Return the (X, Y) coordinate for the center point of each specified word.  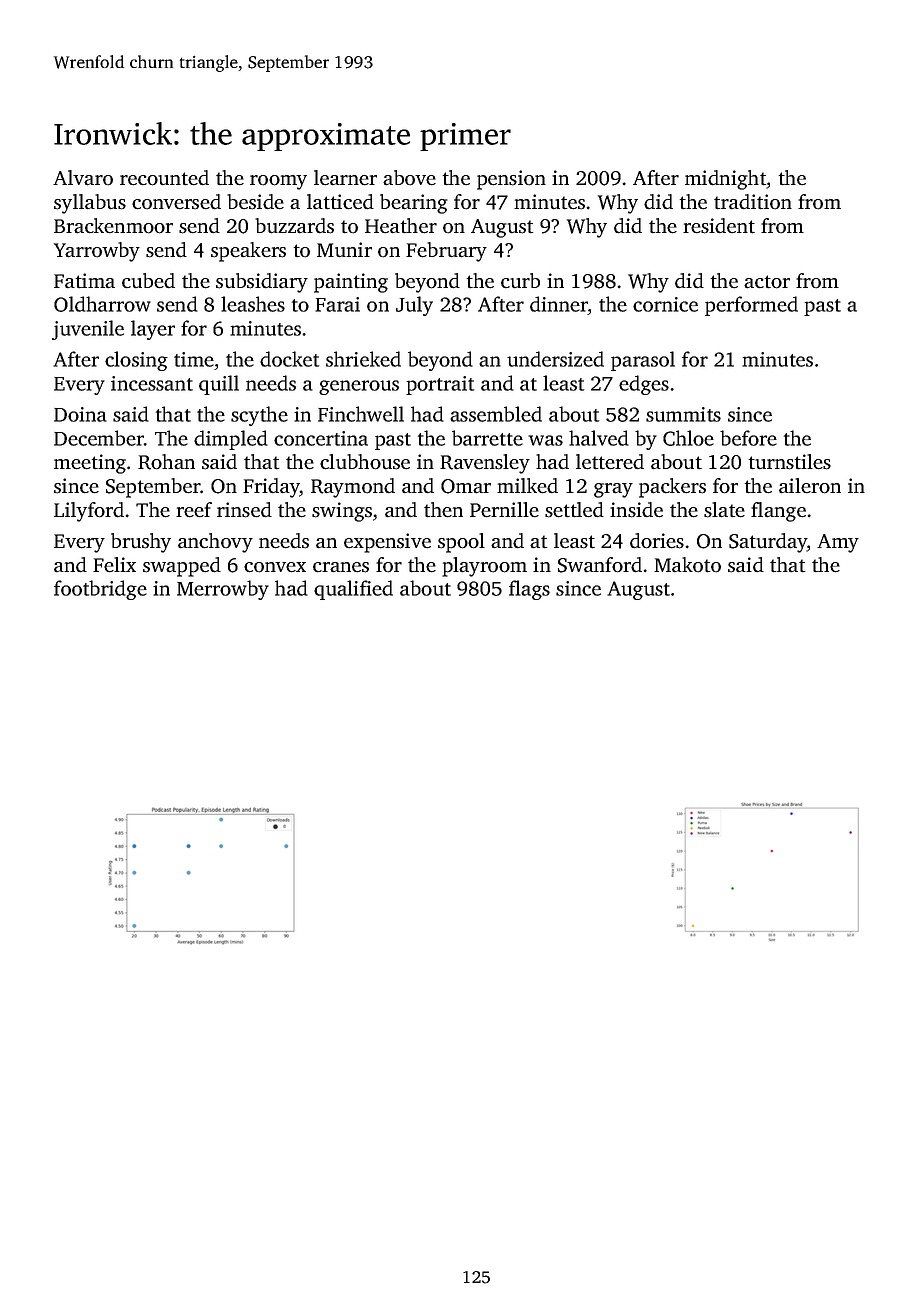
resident (719, 226)
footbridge (100, 590)
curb (520, 280)
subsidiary (262, 283)
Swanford (600, 565)
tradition (753, 202)
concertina (321, 438)
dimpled (231, 440)
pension (511, 180)
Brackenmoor (113, 226)
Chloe (688, 438)
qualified (353, 590)
